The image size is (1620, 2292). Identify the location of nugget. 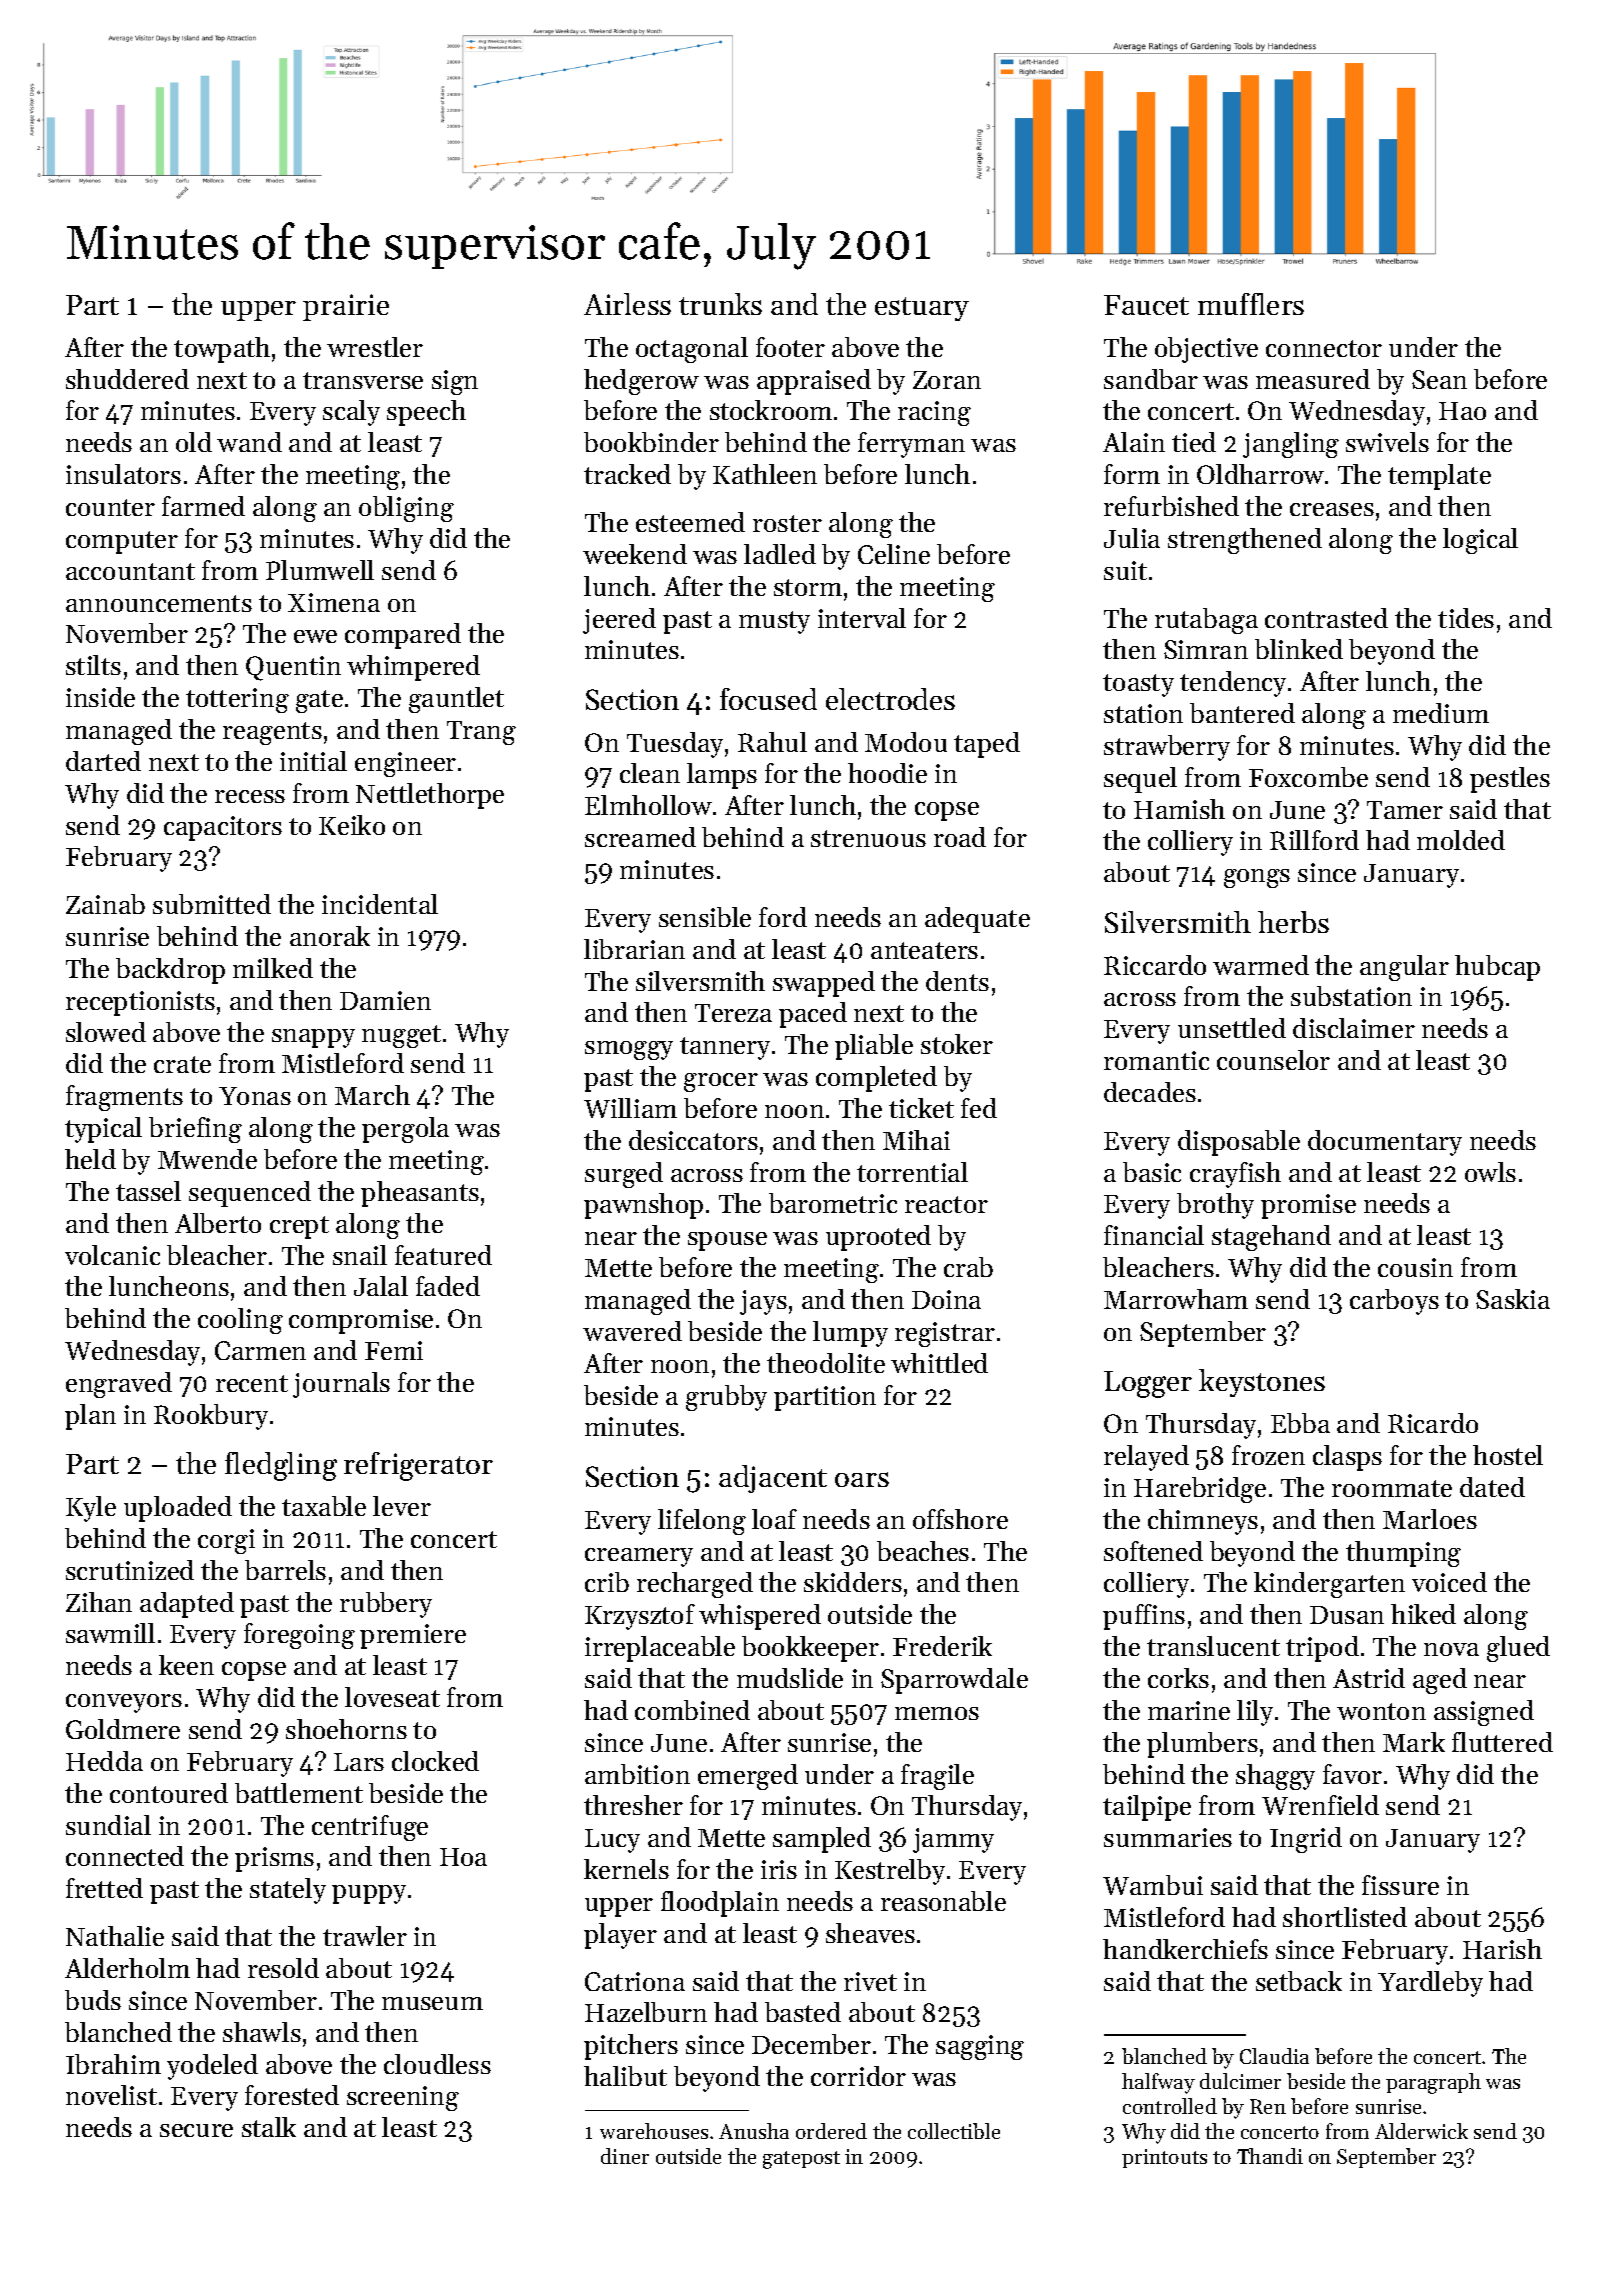
(401, 1036).
